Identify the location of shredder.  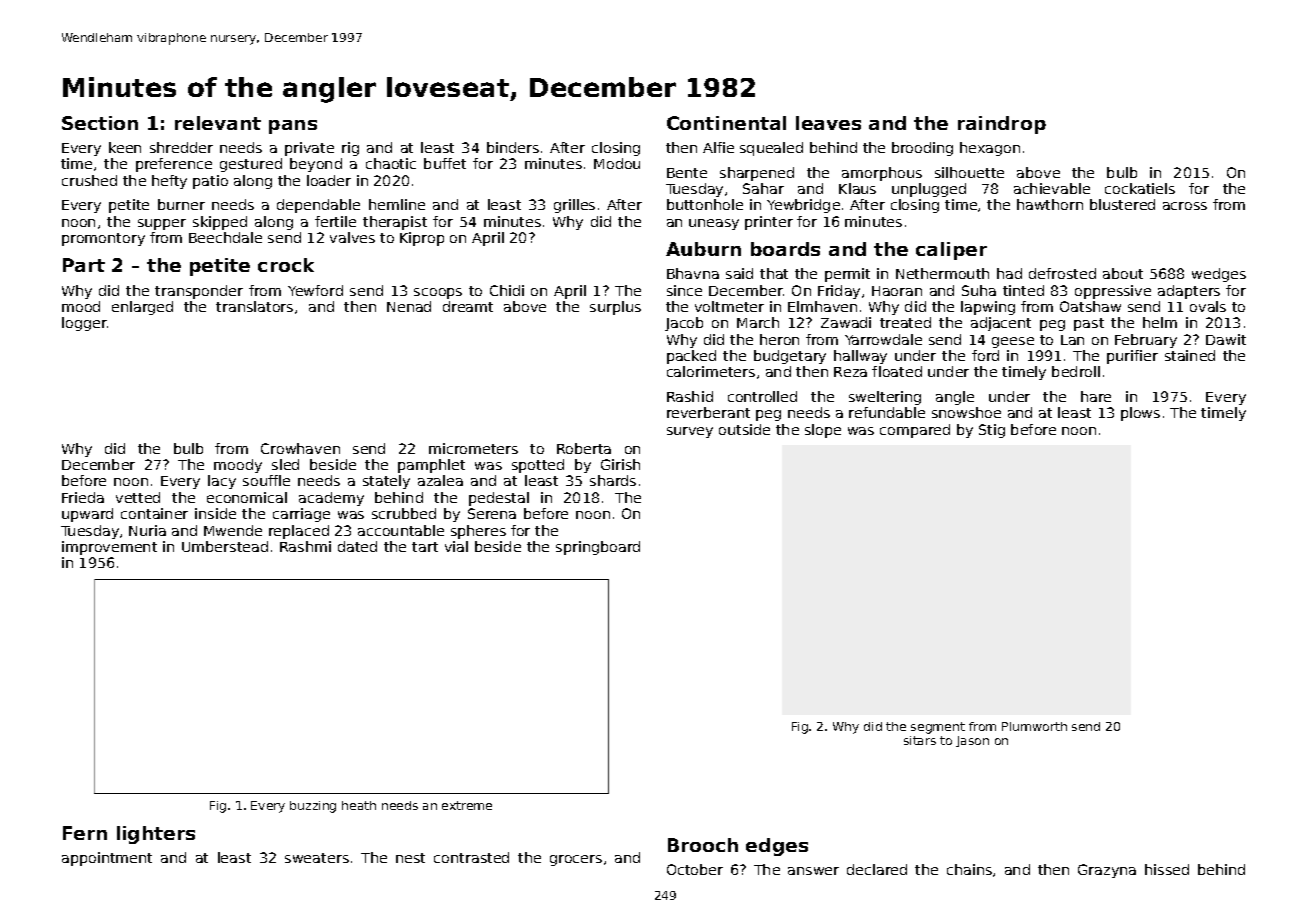
(181, 147).
